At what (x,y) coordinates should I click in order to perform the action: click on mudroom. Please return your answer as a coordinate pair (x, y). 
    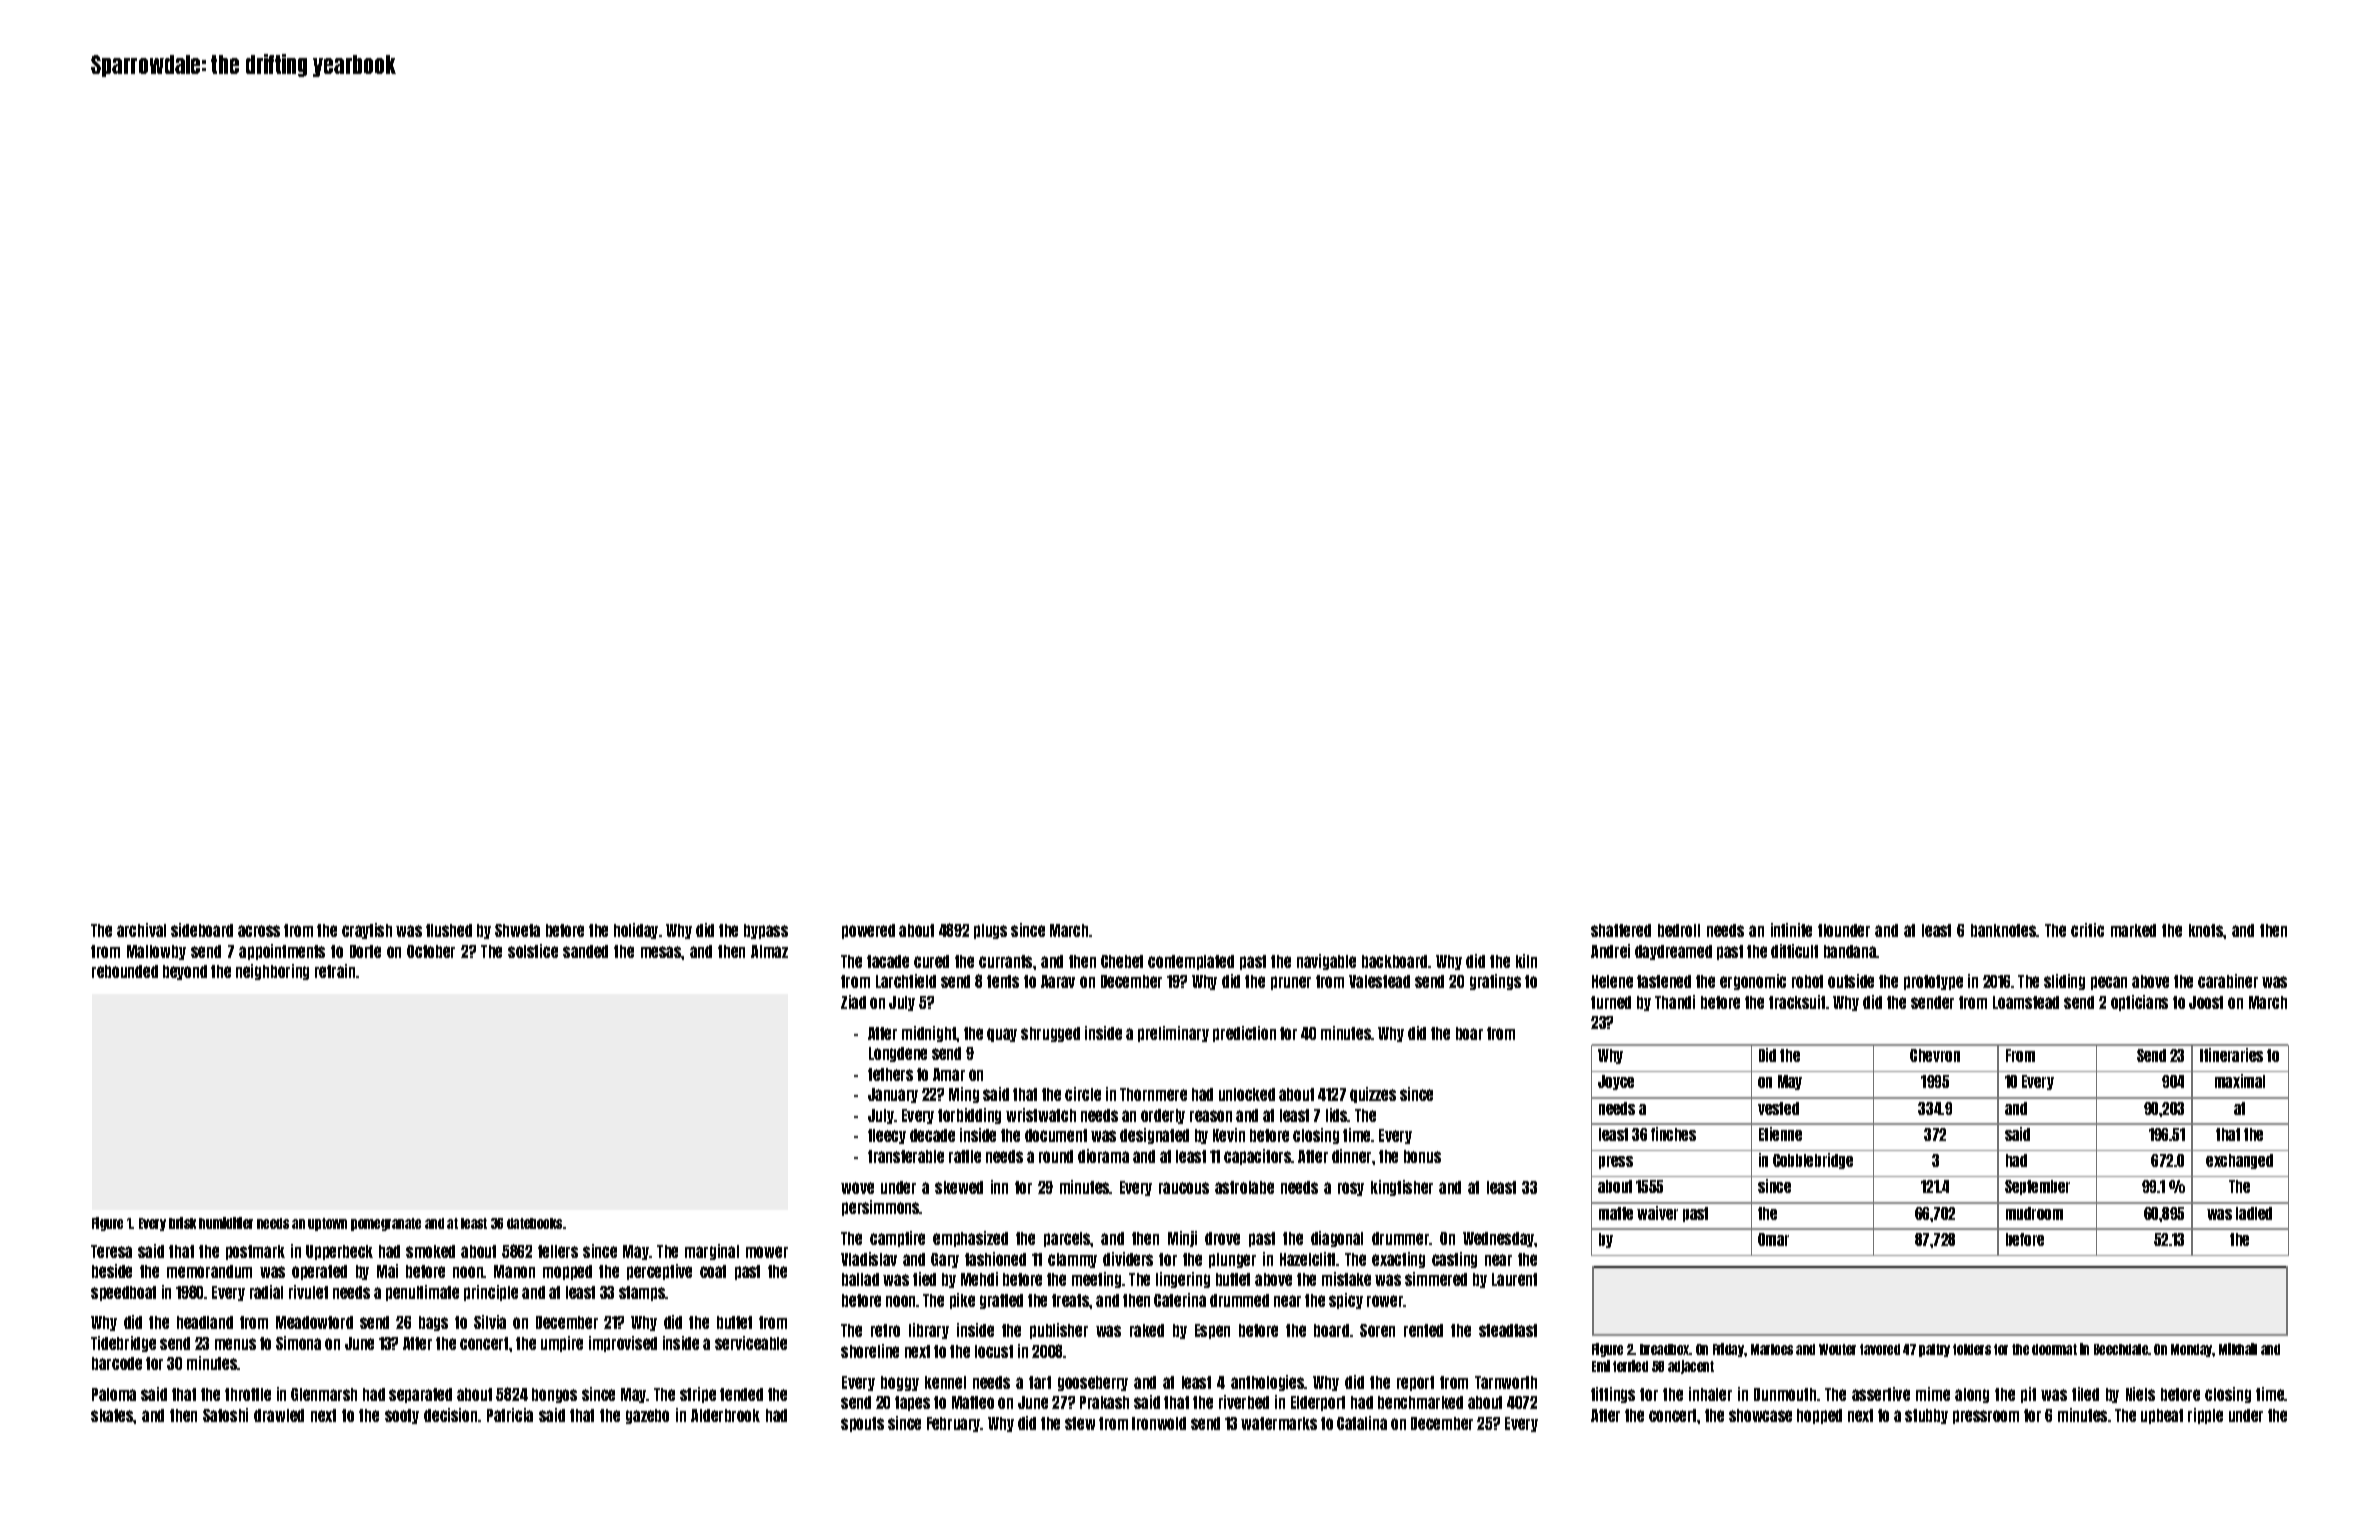
    Looking at the image, I should click on (2034, 1213).
